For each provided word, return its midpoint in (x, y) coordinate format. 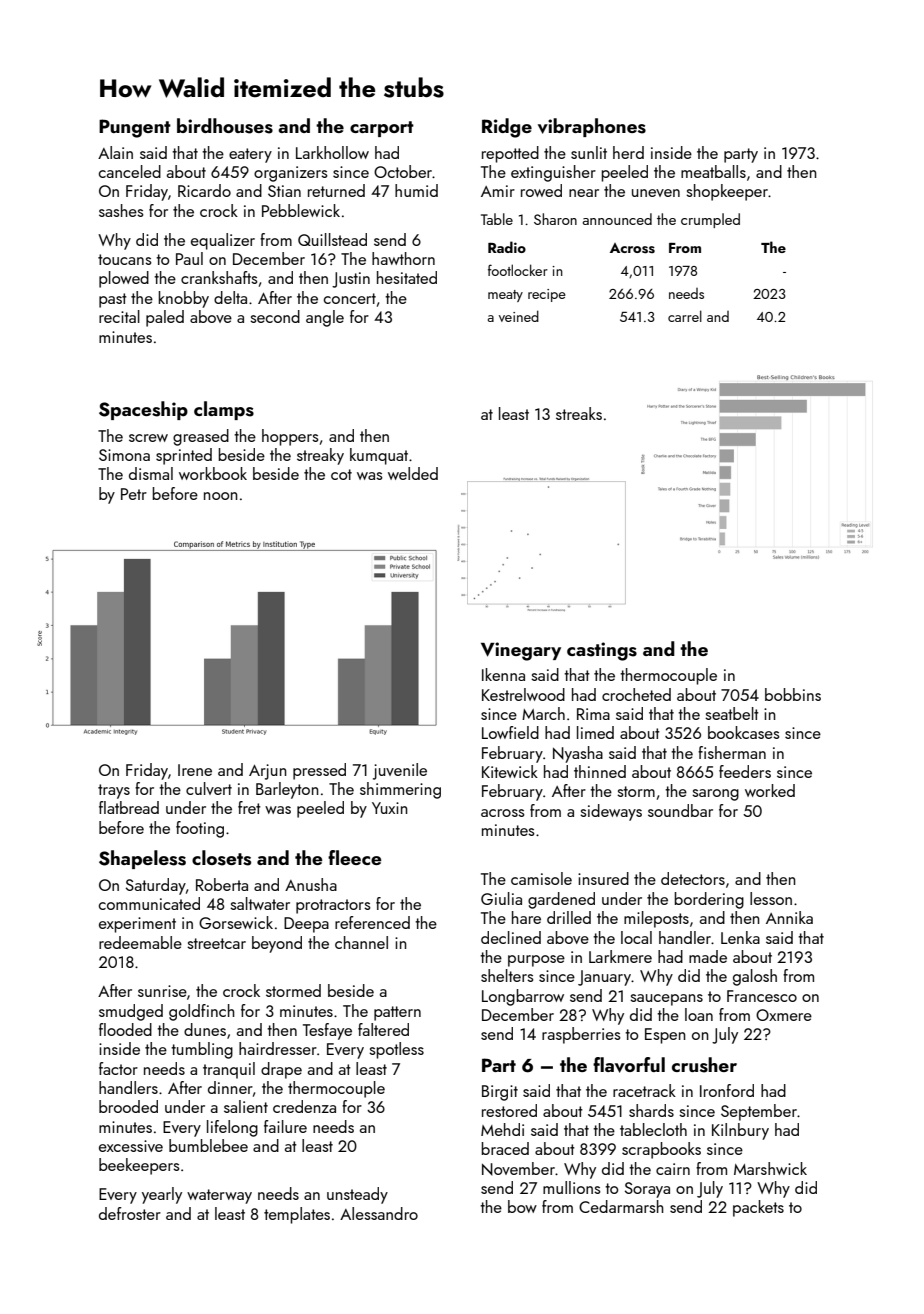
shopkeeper (727, 192)
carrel (685, 316)
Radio (507, 247)
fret (249, 807)
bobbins (793, 694)
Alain (115, 152)
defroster (130, 1213)
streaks (579, 413)
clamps (224, 410)
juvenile (400, 771)
